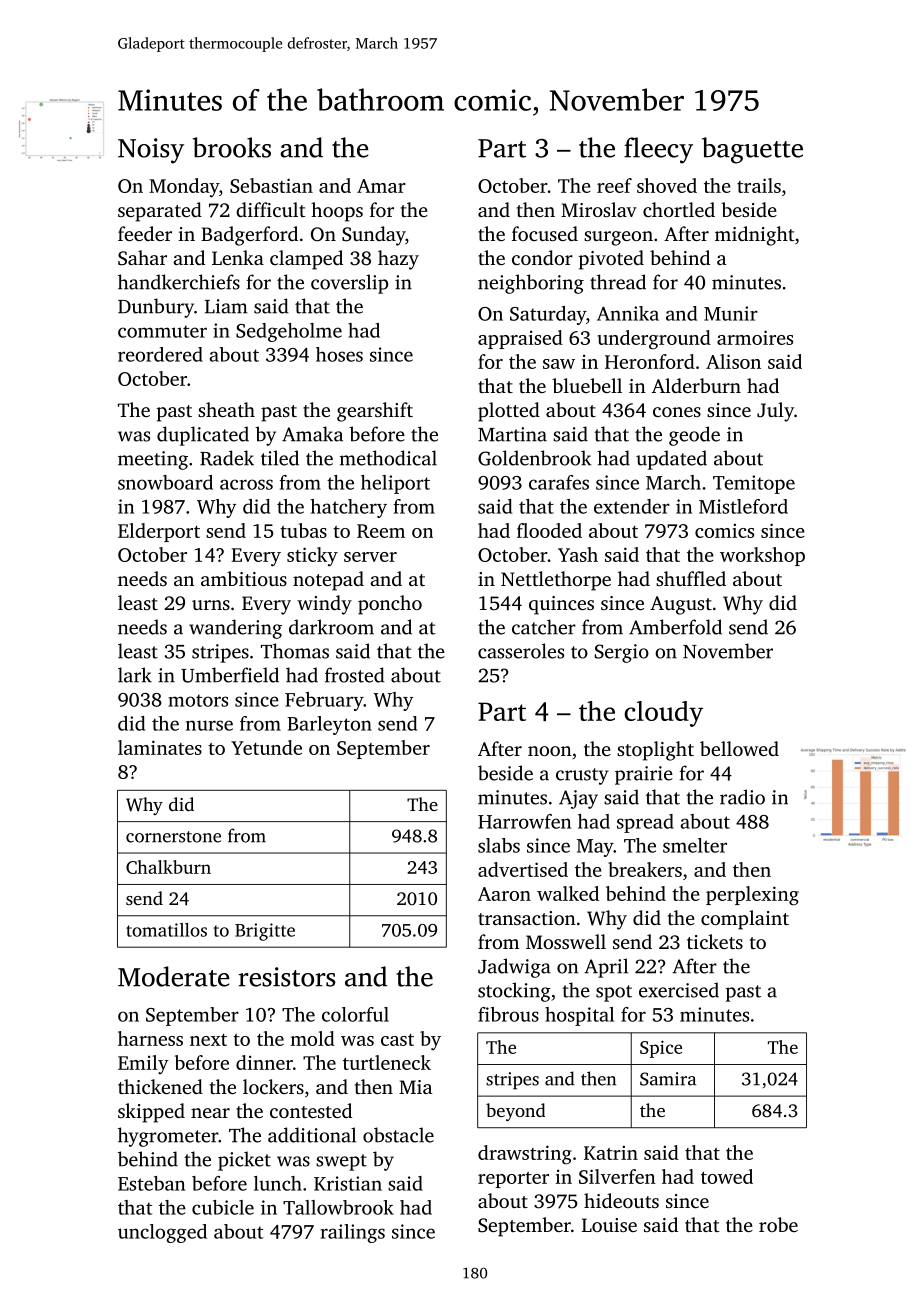 The image size is (924, 1314). What do you see at coordinates (508, 1014) in the screenshot?
I see `fibrous` at bounding box center [508, 1014].
